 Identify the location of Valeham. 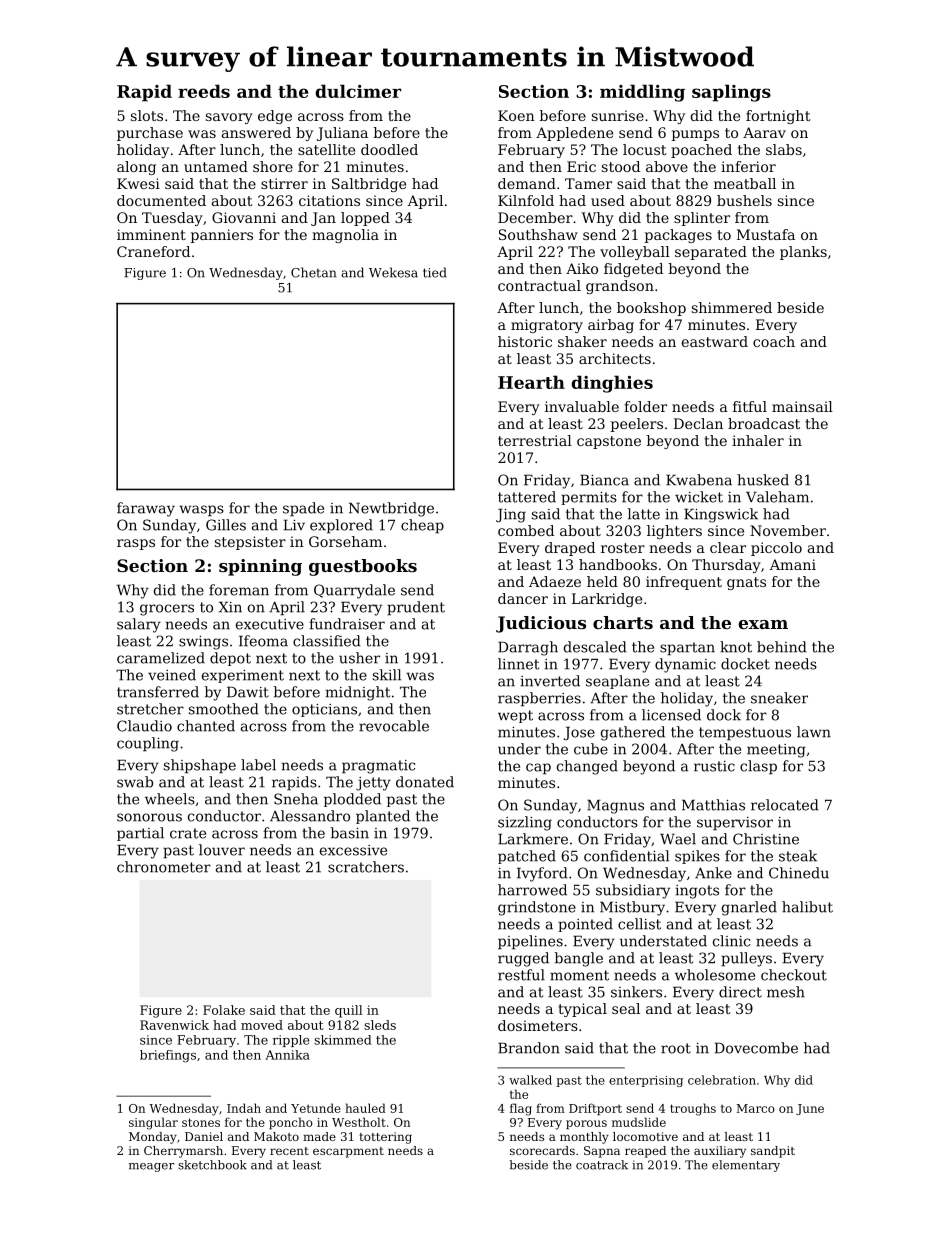
(777, 497).
